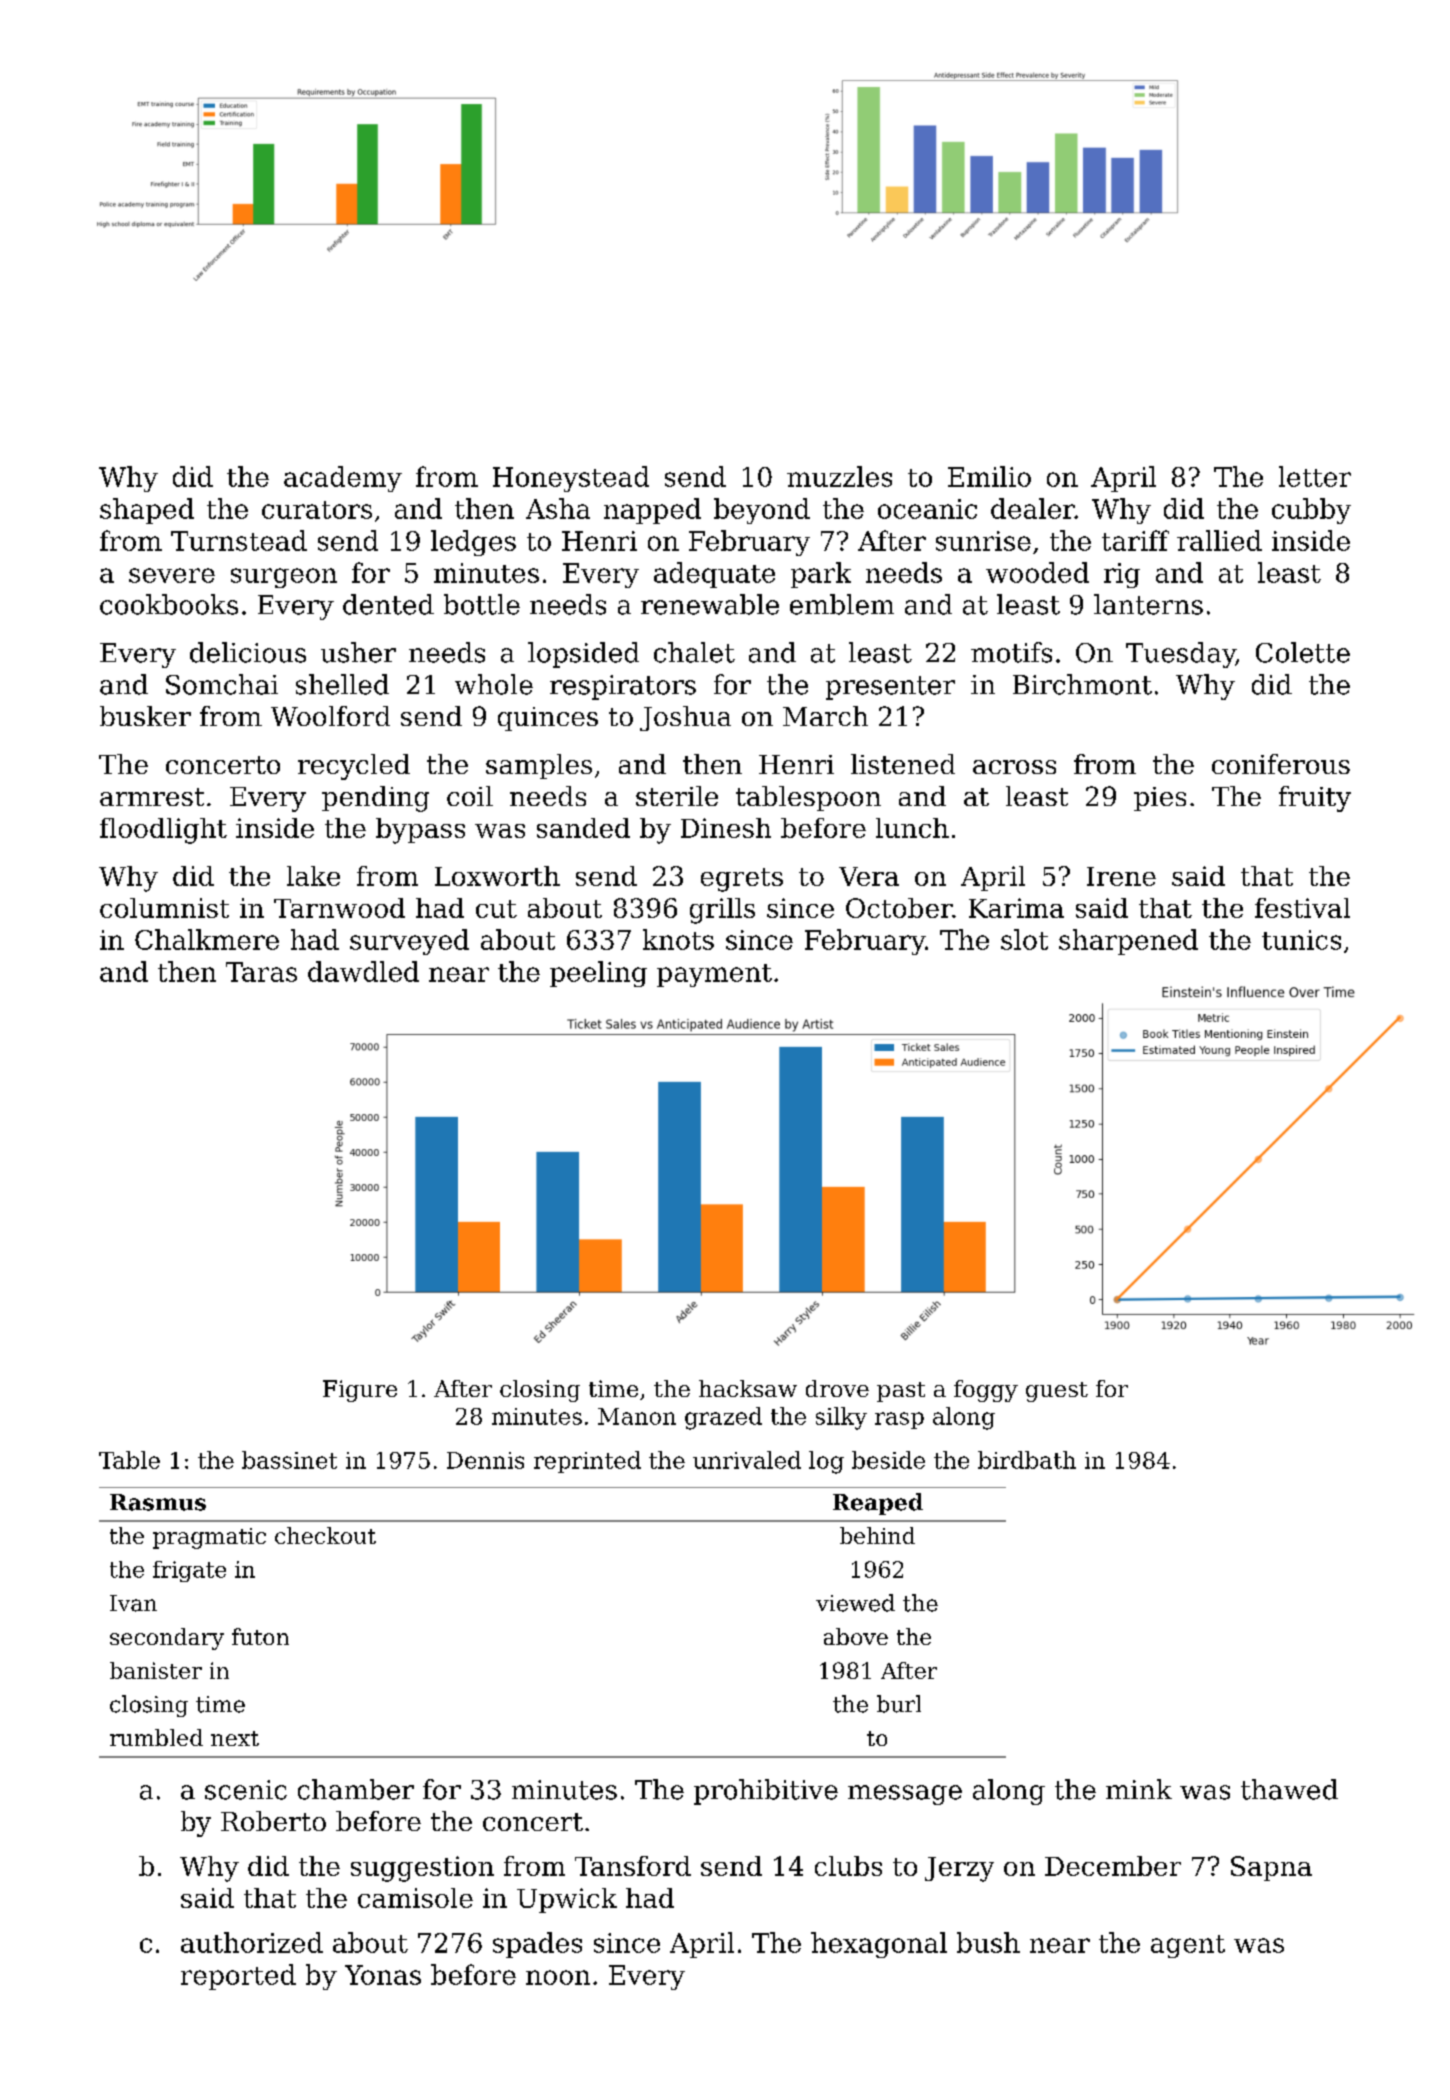 This page has width=1450, height=2100. What do you see at coordinates (714, 975) in the page?
I see `payment` at bounding box center [714, 975].
